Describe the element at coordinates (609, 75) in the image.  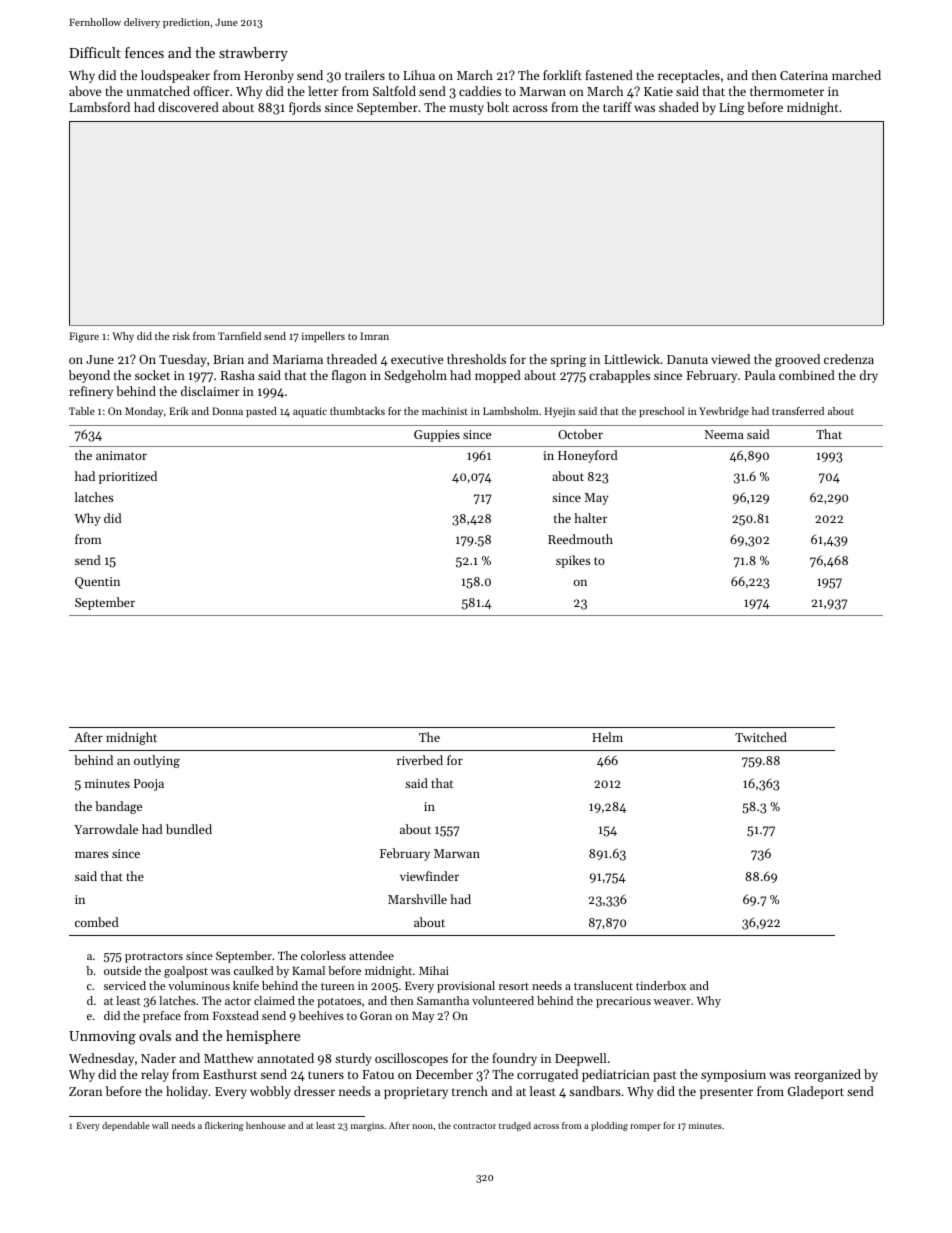
I see `fastened` at that location.
